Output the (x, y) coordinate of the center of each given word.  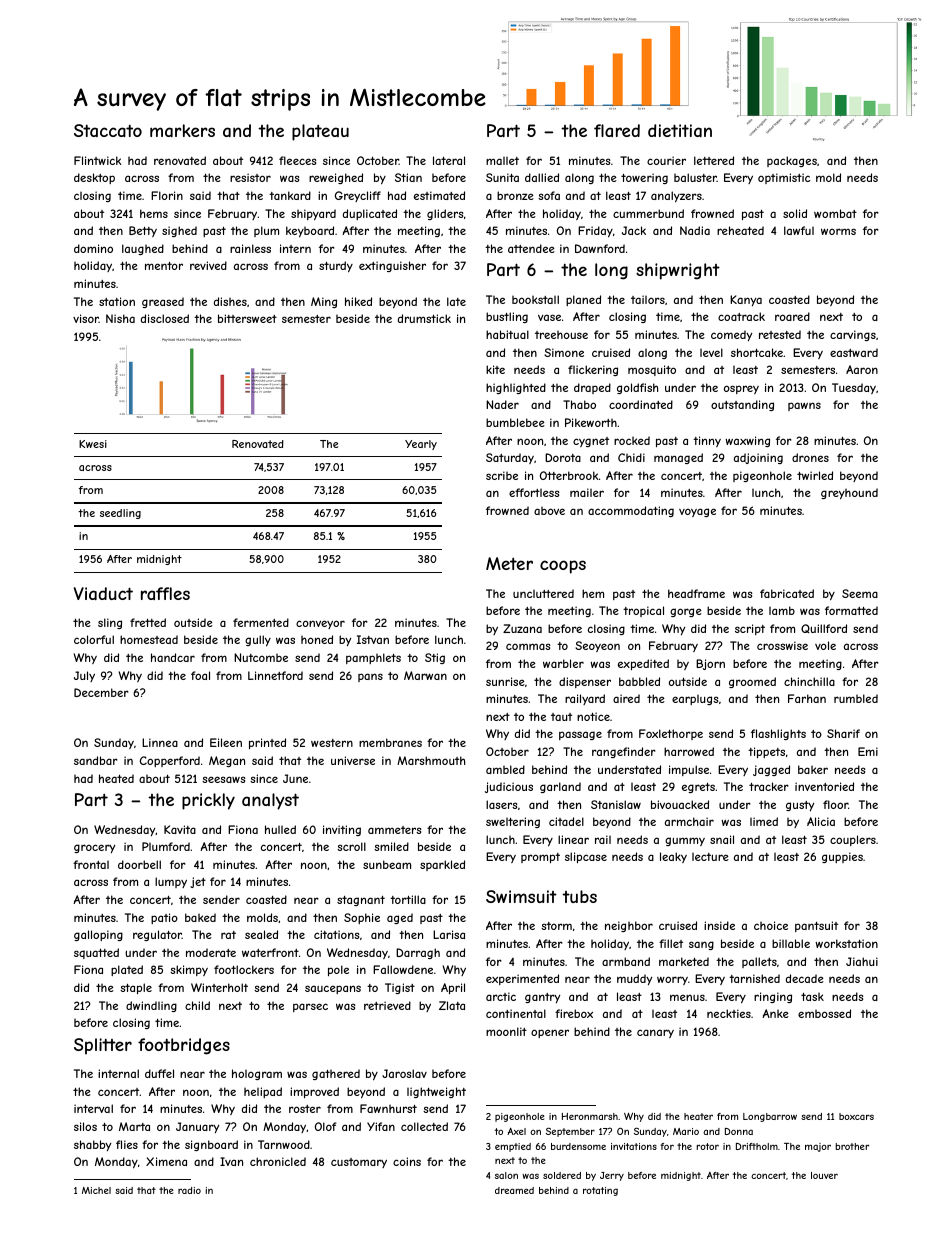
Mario (686, 1131)
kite (495, 369)
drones (810, 457)
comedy (731, 335)
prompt (540, 858)
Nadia (695, 230)
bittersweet (247, 318)
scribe (502, 475)
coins (407, 1161)
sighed (179, 231)
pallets (759, 962)
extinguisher (392, 266)
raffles (165, 593)
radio (189, 1190)
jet (198, 882)
